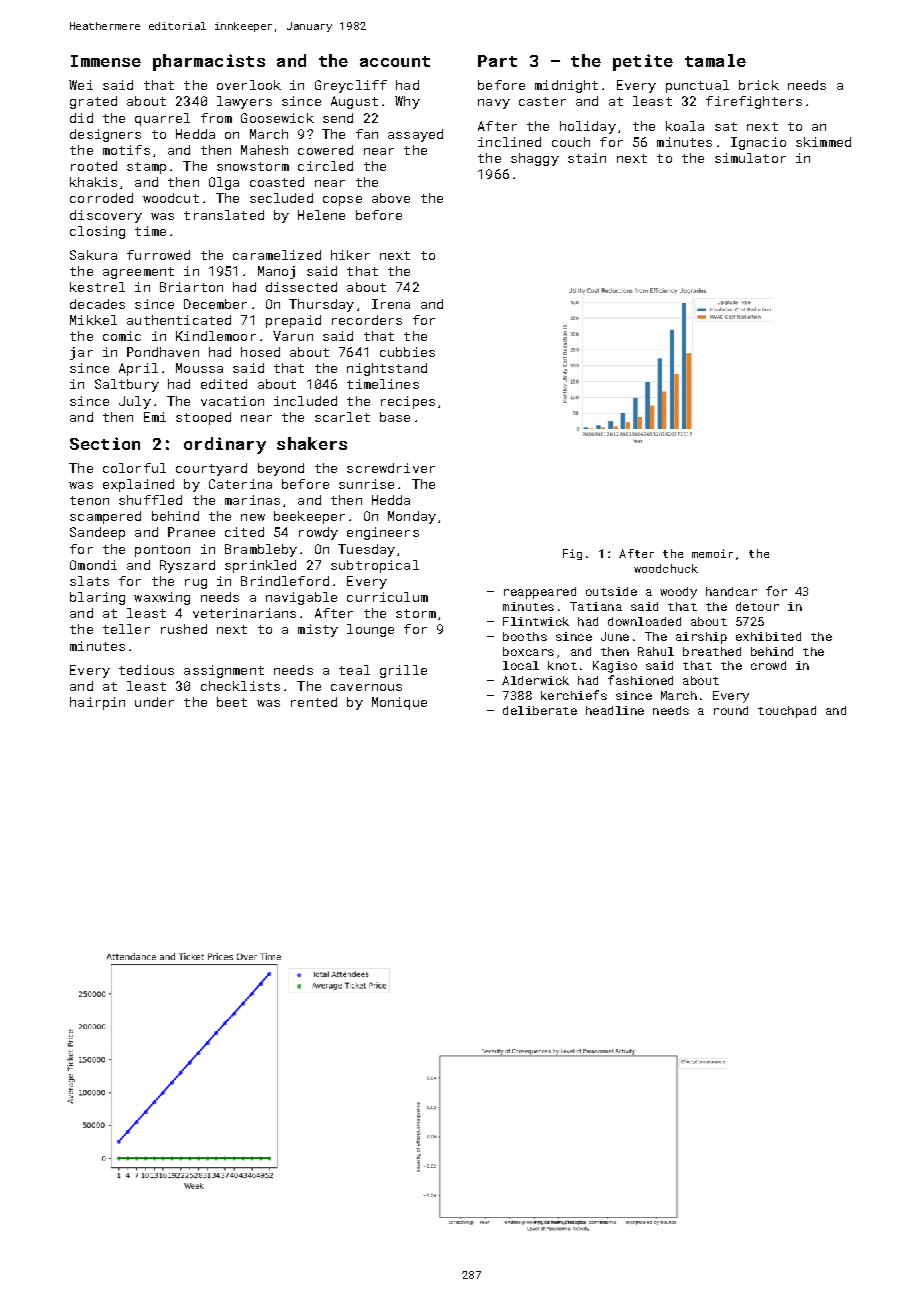  What do you see at coordinates (415, 135) in the page?
I see `assayed` at bounding box center [415, 135].
